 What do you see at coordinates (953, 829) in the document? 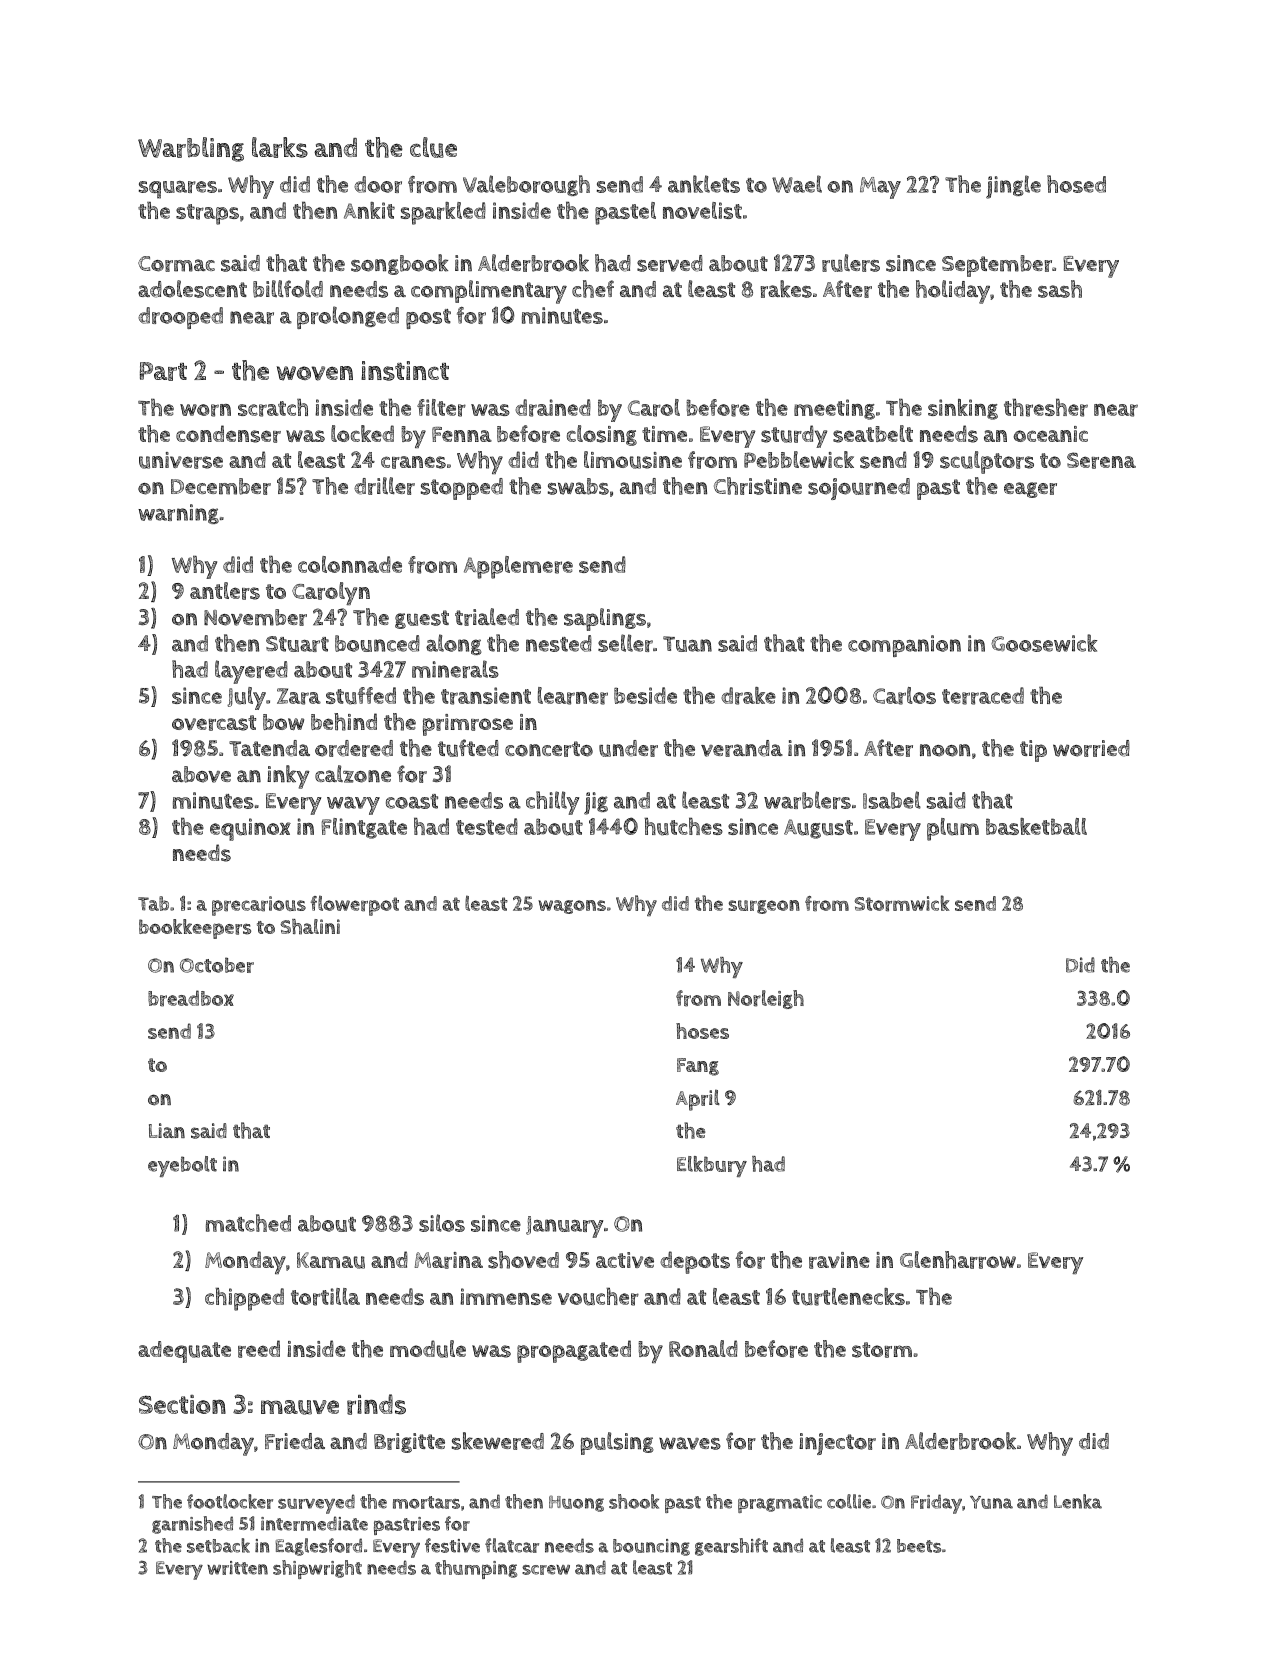
I see `plum` at bounding box center [953, 829].
